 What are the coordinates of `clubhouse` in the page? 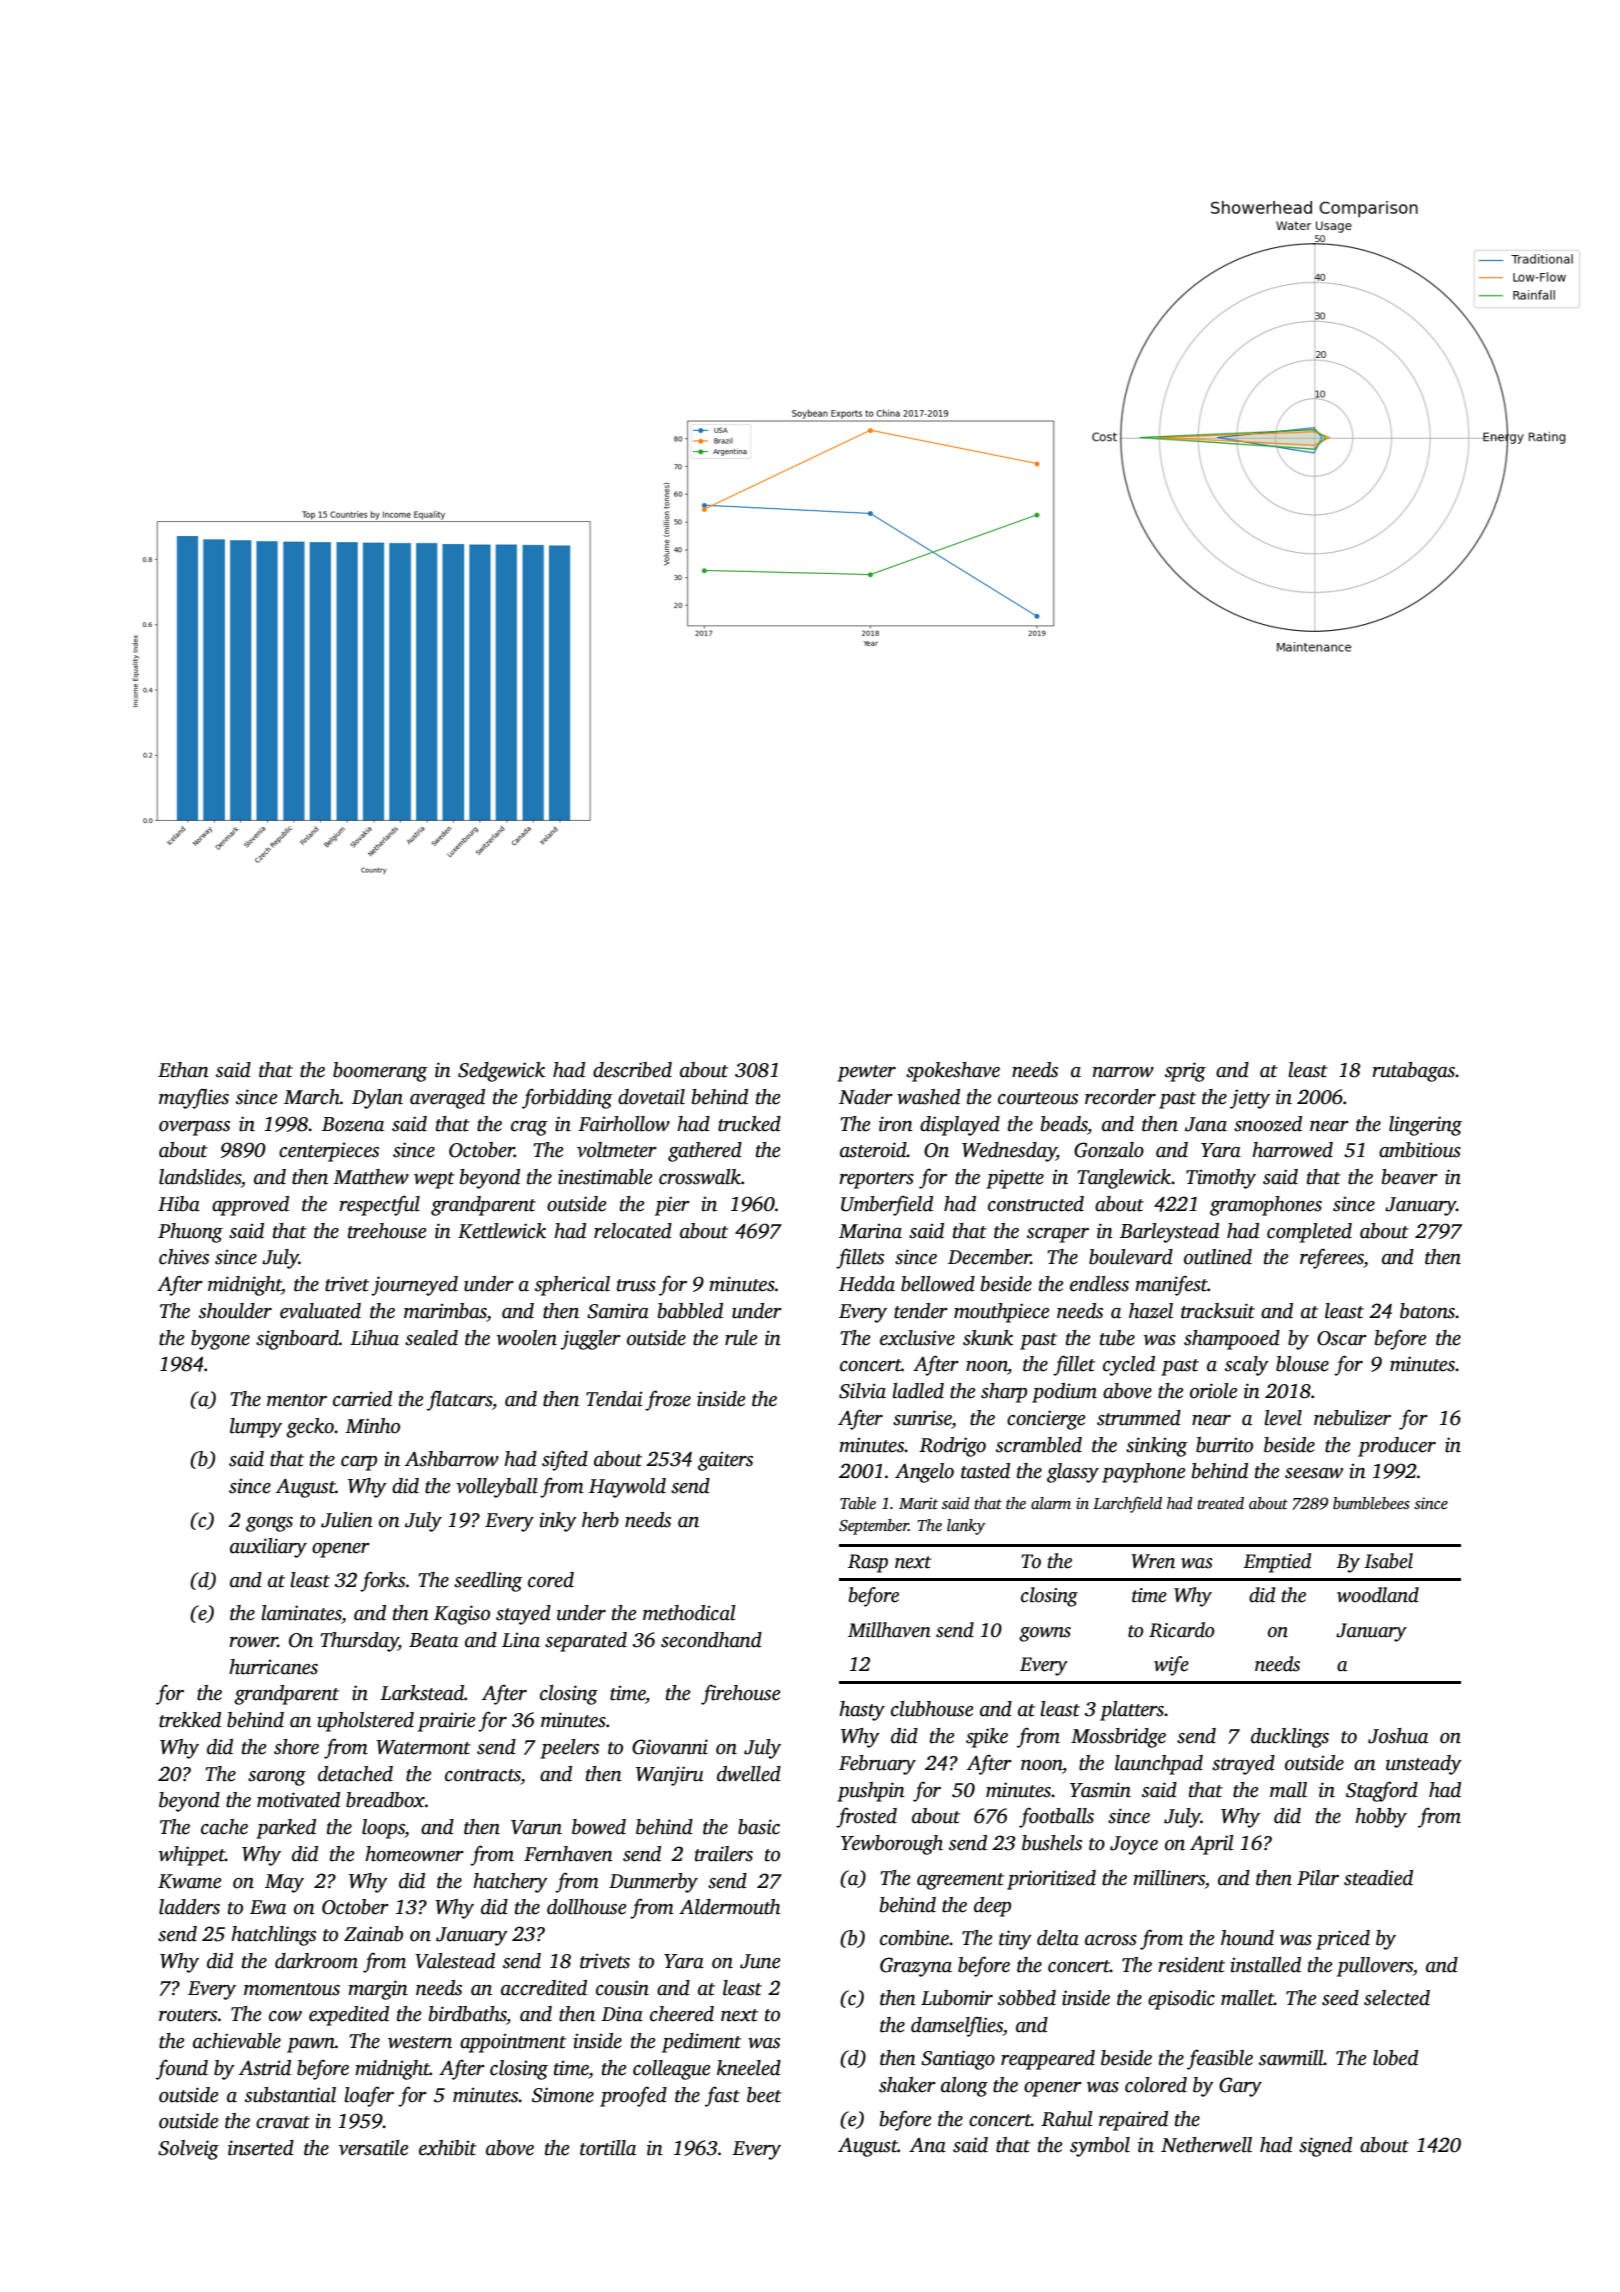 It's located at (932, 1709).
